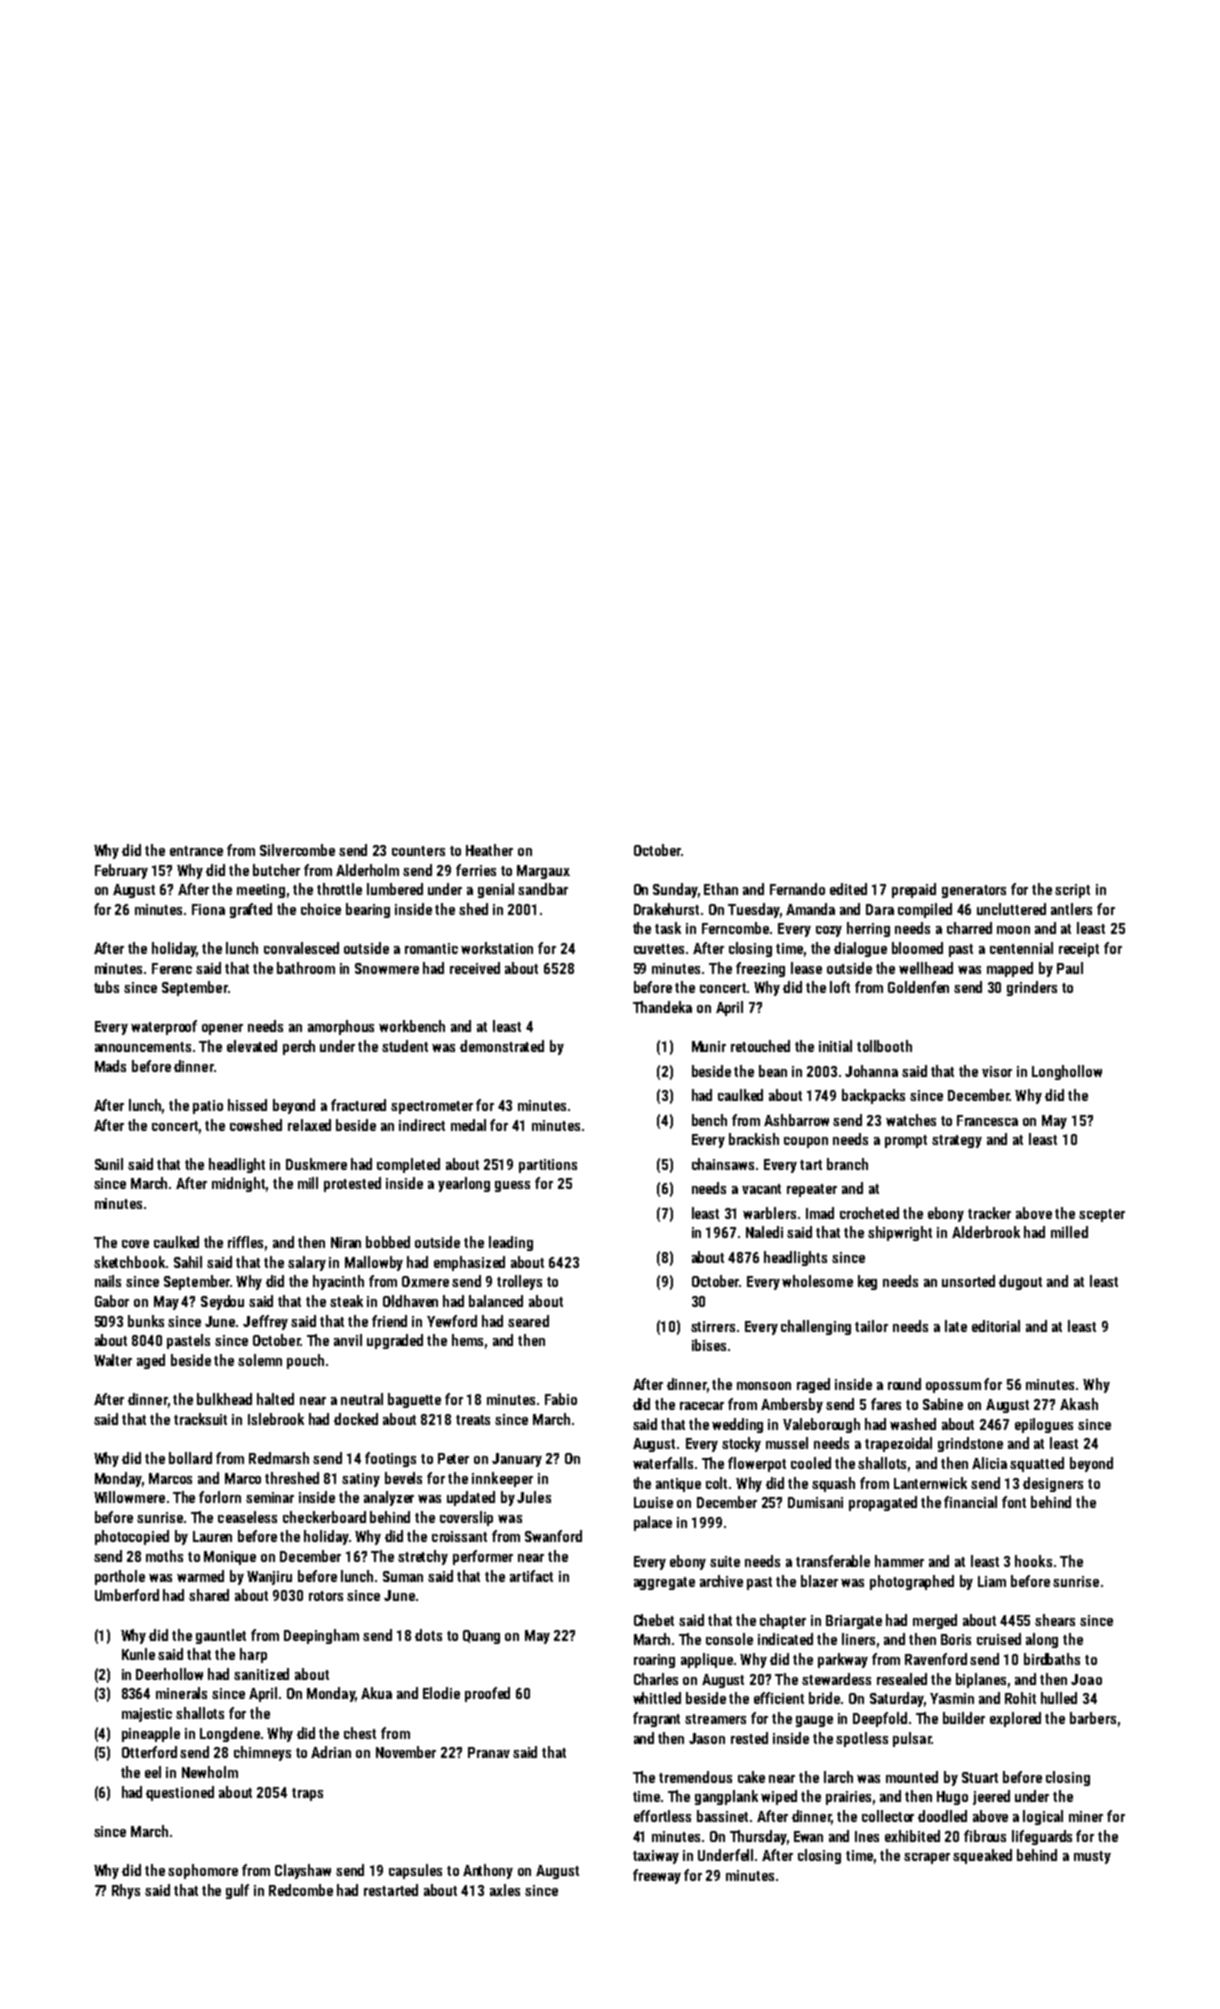 This document has height=2009, width=1220. I want to click on generators, so click(974, 891).
